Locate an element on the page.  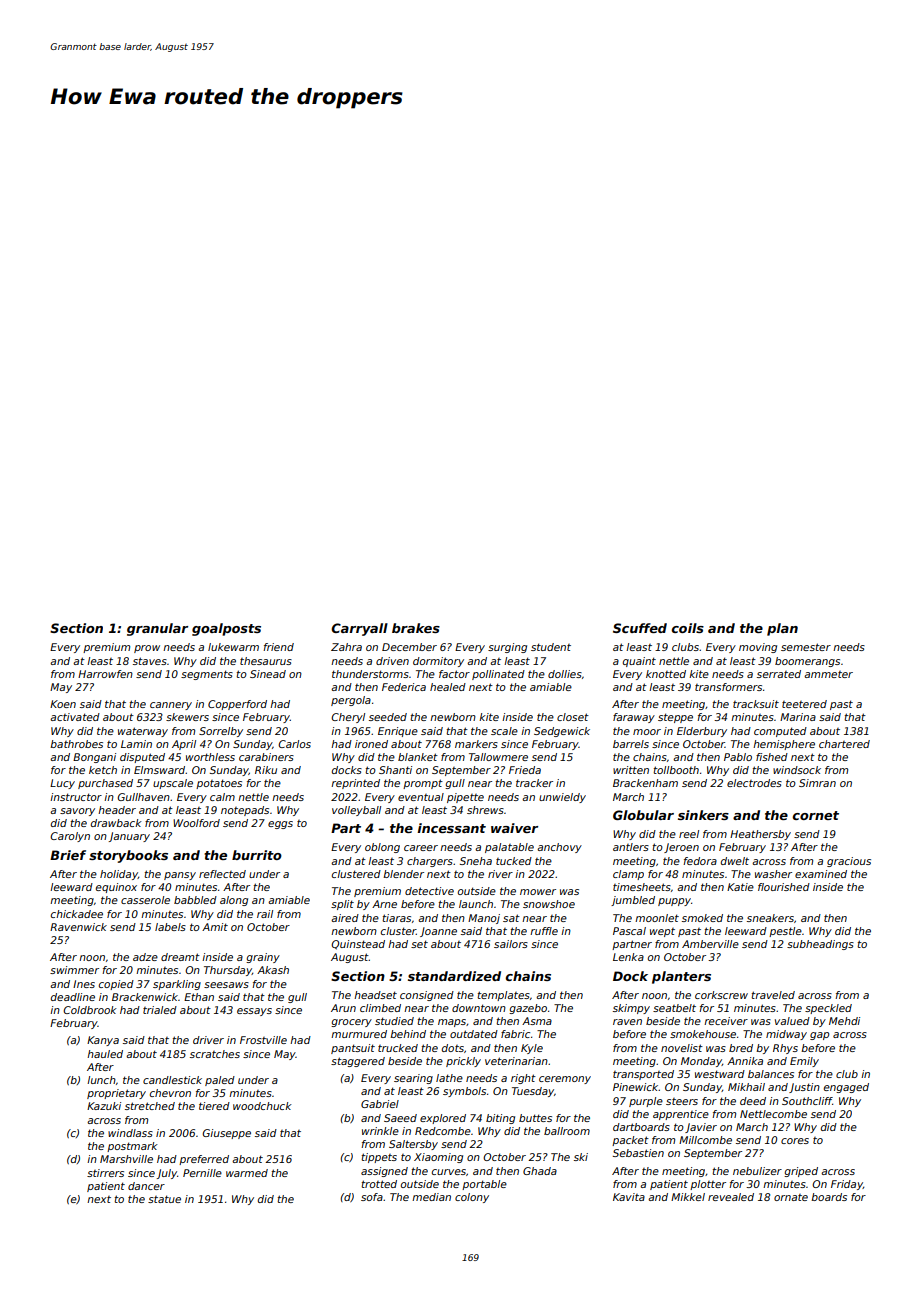
goalposts is located at coordinates (226, 629).
